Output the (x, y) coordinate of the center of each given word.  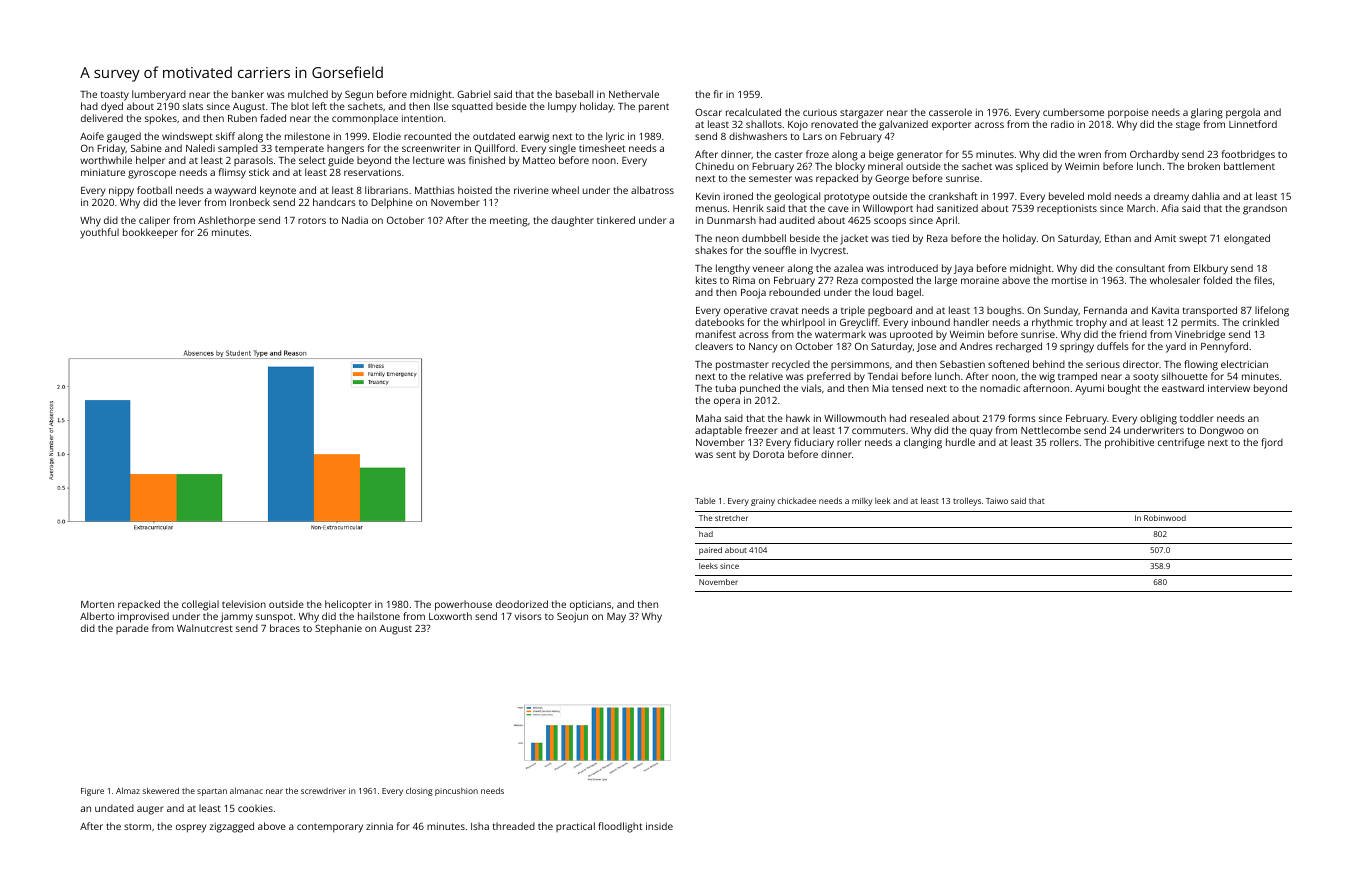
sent (726, 455)
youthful (99, 233)
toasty (115, 96)
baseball (574, 94)
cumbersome (1073, 112)
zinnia (379, 826)
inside (659, 826)
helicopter (348, 605)
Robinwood (1165, 518)
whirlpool (803, 323)
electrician (1244, 364)
